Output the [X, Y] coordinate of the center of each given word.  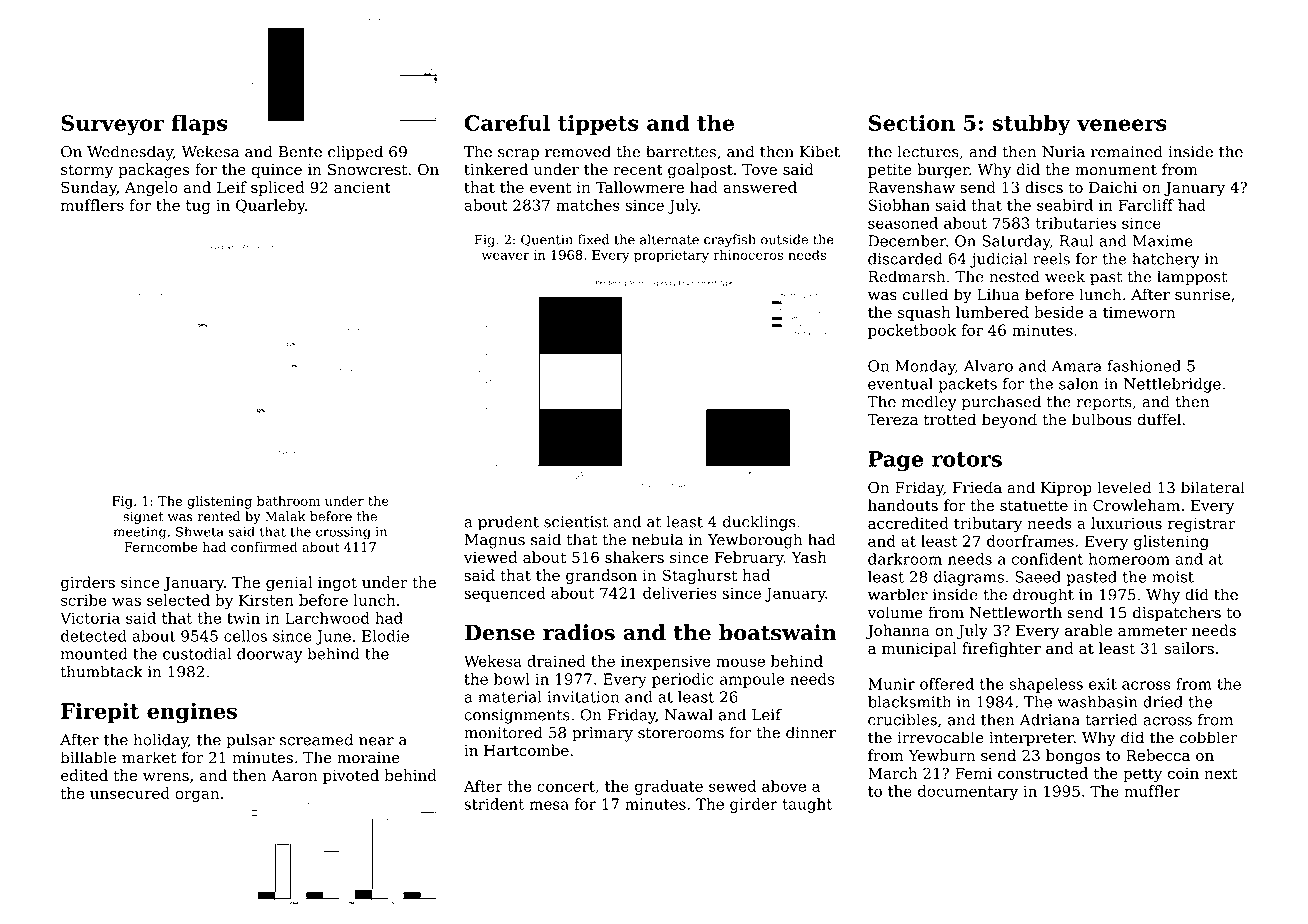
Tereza [892, 420]
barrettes [681, 151]
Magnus [494, 541]
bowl [512, 679]
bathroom [288, 501]
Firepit [100, 713]
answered [760, 187]
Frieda [977, 487]
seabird [1065, 205]
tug [198, 207]
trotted [950, 419]
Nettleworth [1016, 612]
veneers [1122, 125]
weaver [505, 256]
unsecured [130, 793]
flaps [199, 124]
